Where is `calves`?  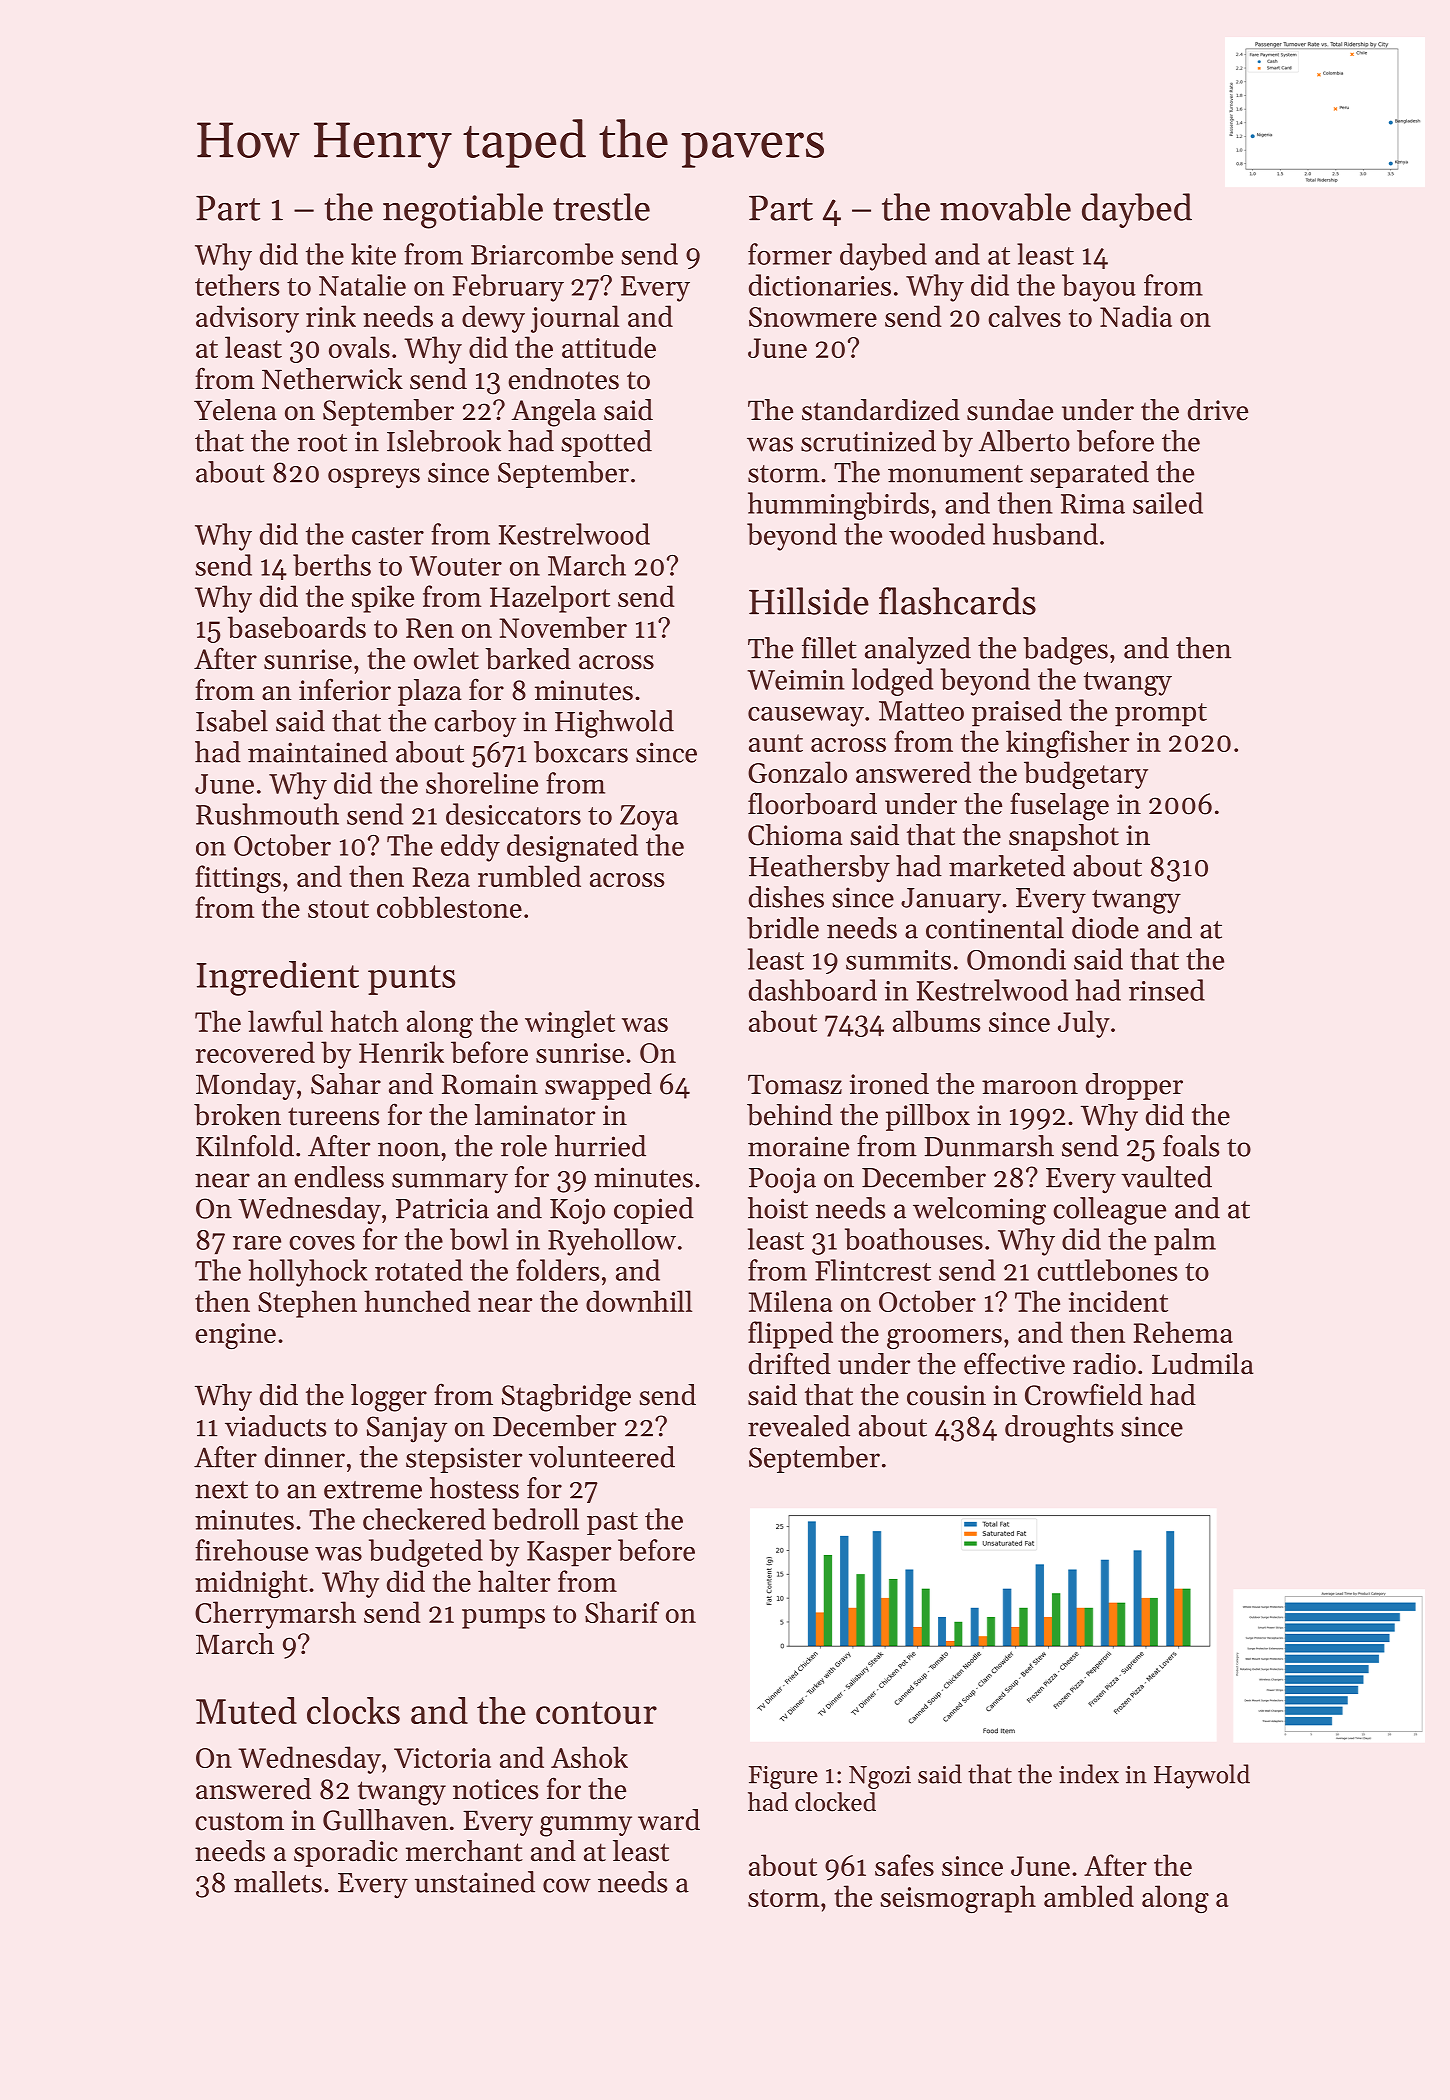 calves is located at coordinates (1024, 316).
